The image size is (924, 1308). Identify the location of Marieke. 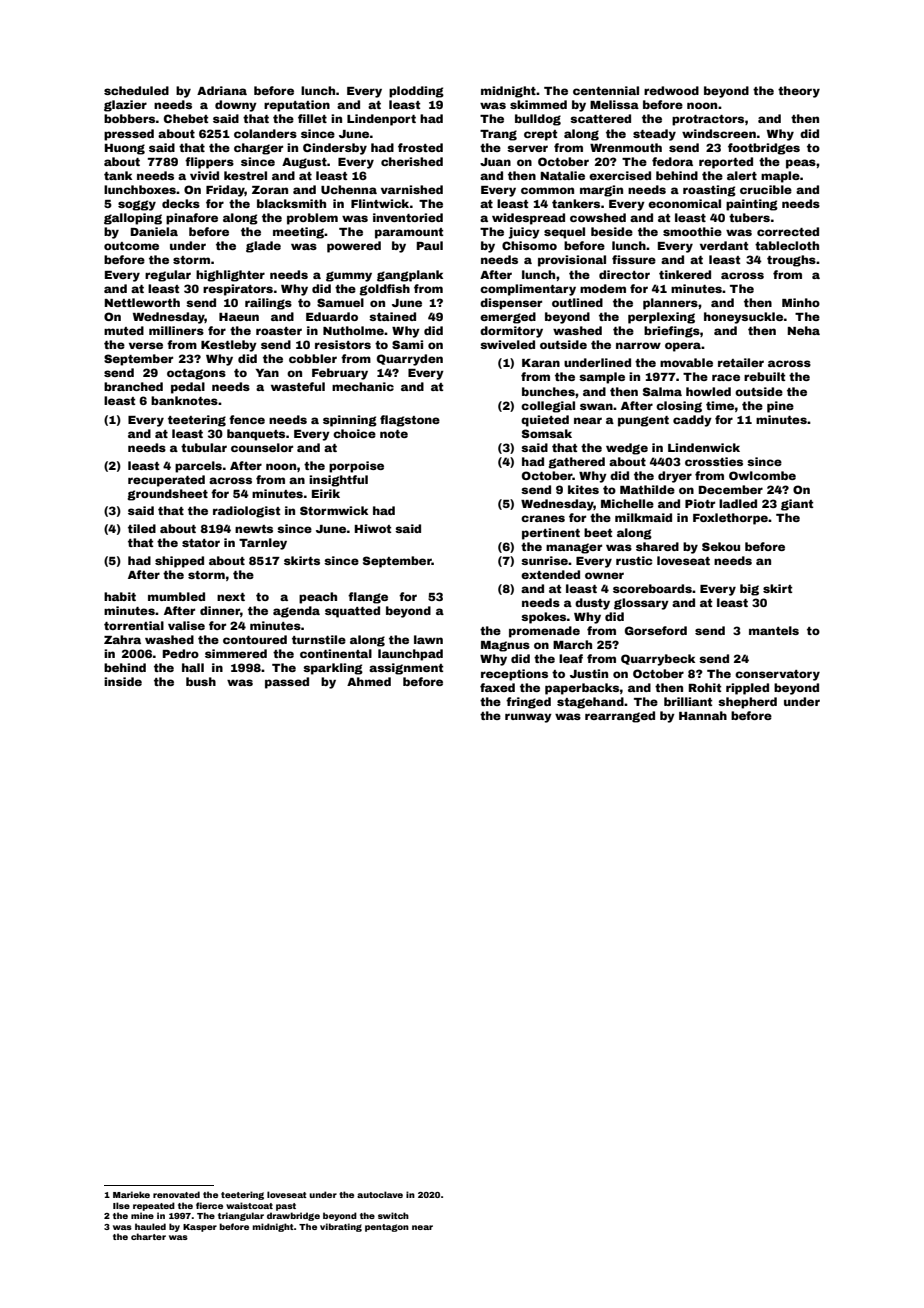
(131, 1194).
